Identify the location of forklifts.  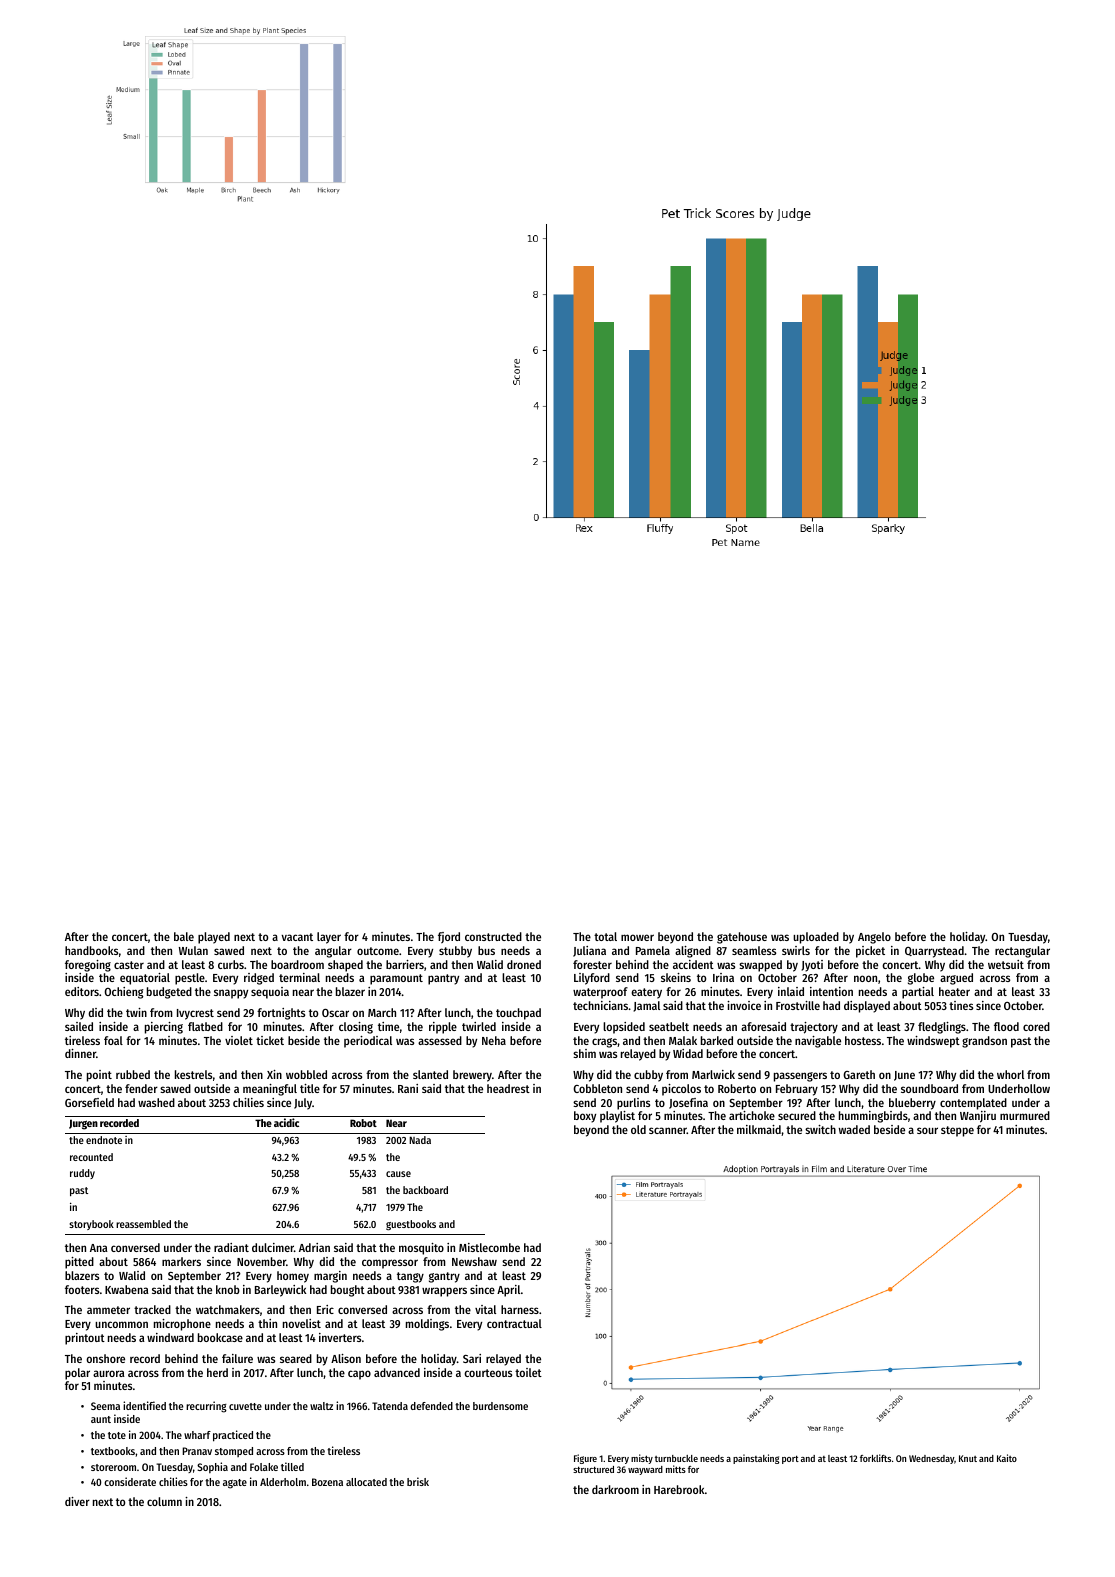
(875, 1458).
